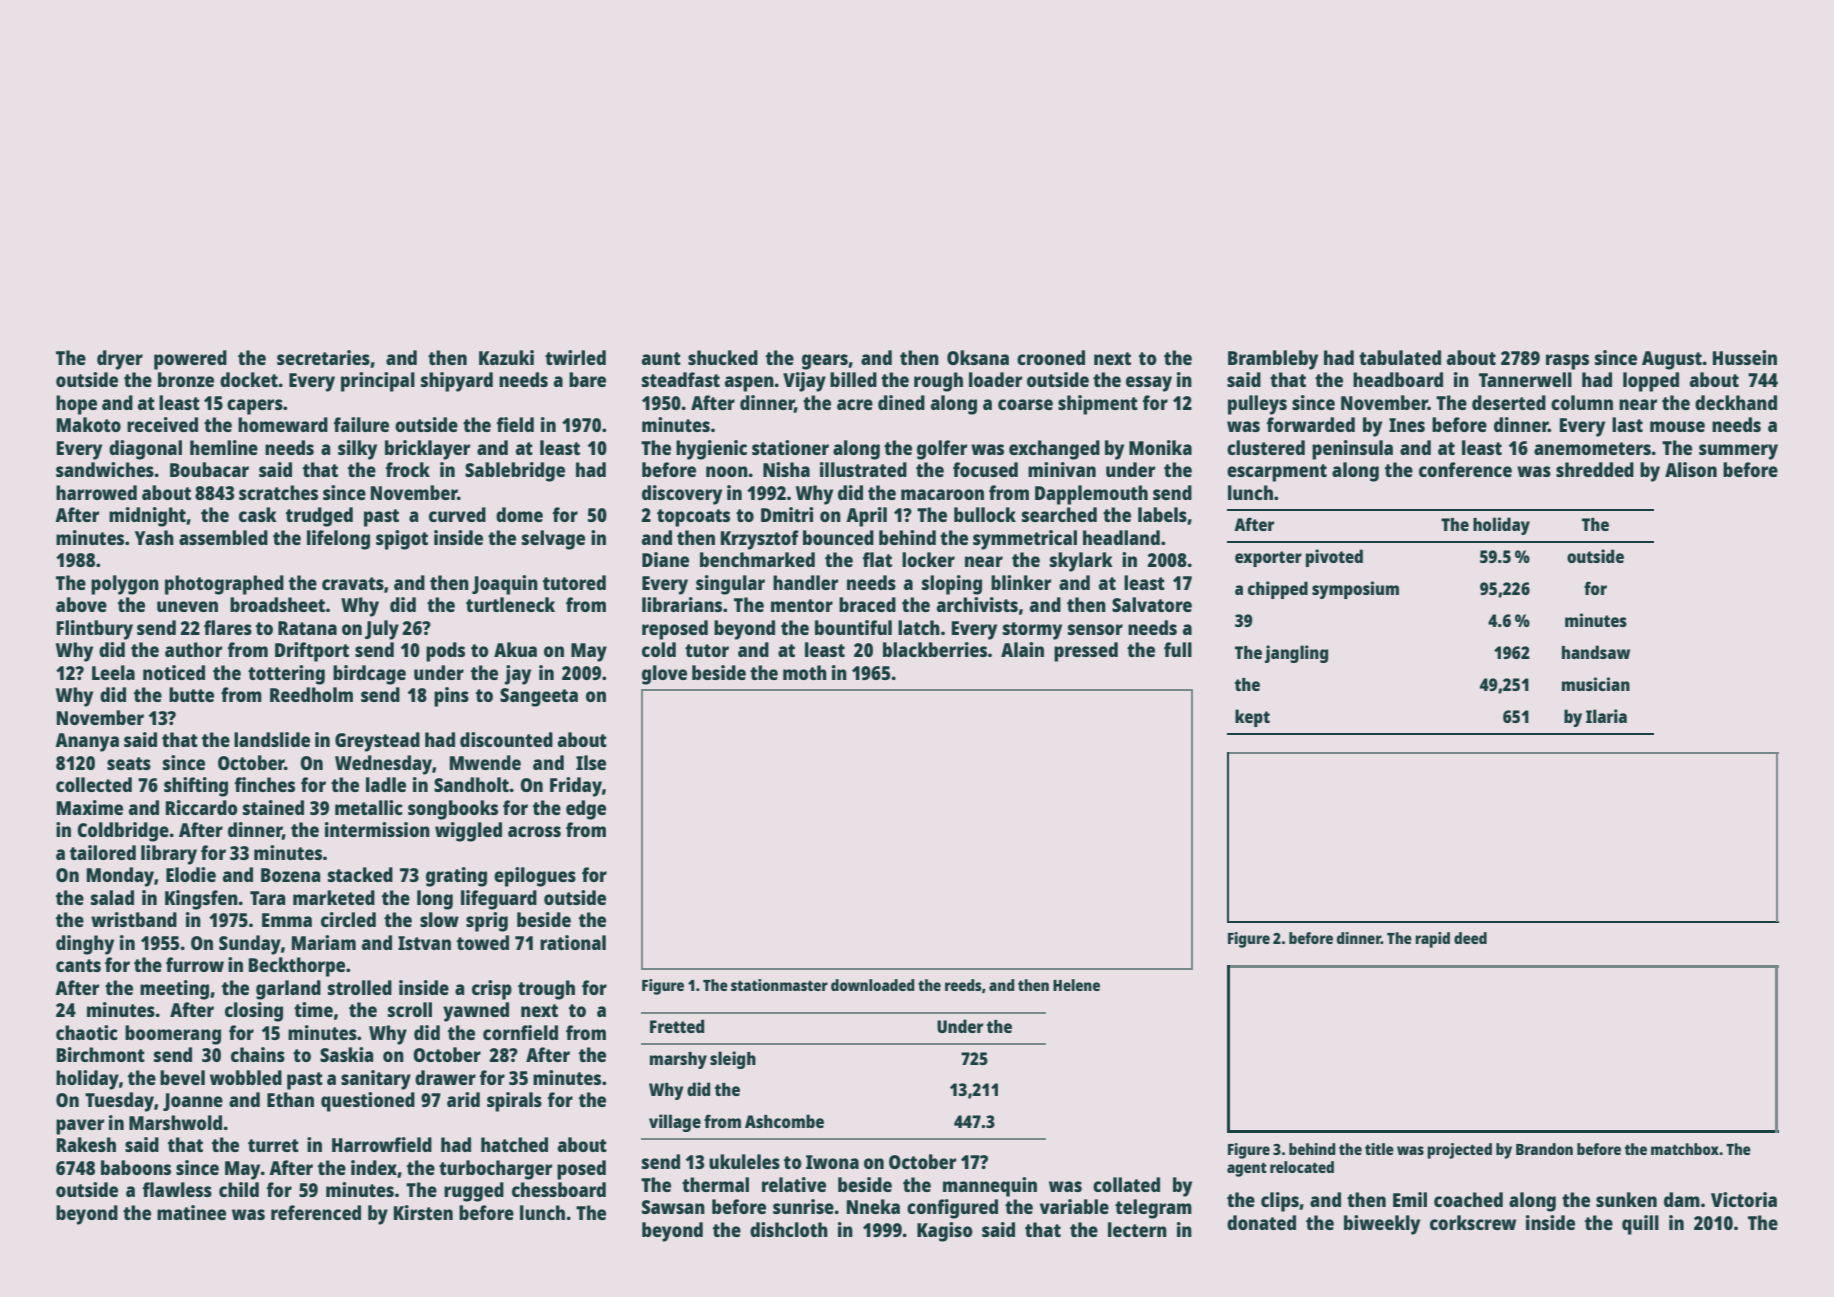 The width and height of the screenshot is (1834, 1297). What do you see at coordinates (319, 517) in the screenshot?
I see `trudged` at bounding box center [319, 517].
